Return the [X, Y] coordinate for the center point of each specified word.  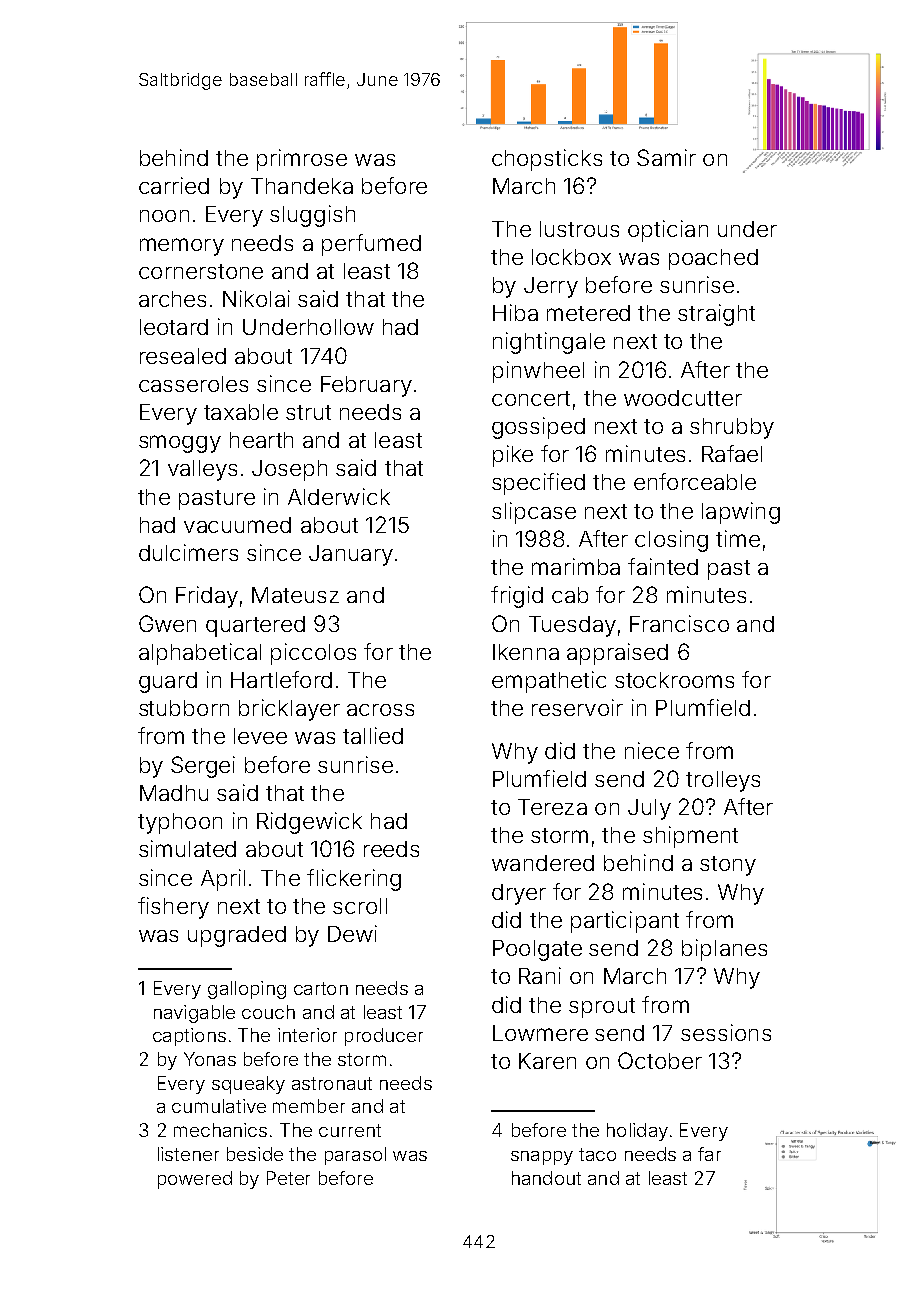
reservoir [577, 707]
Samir [666, 157]
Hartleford [281, 679]
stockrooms [674, 680]
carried [174, 185]
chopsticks [547, 160]
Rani [540, 975]
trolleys [723, 781]
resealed [183, 356]
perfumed [371, 245]
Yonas [210, 1059]
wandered [543, 863]
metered [588, 313]
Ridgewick [309, 823]
